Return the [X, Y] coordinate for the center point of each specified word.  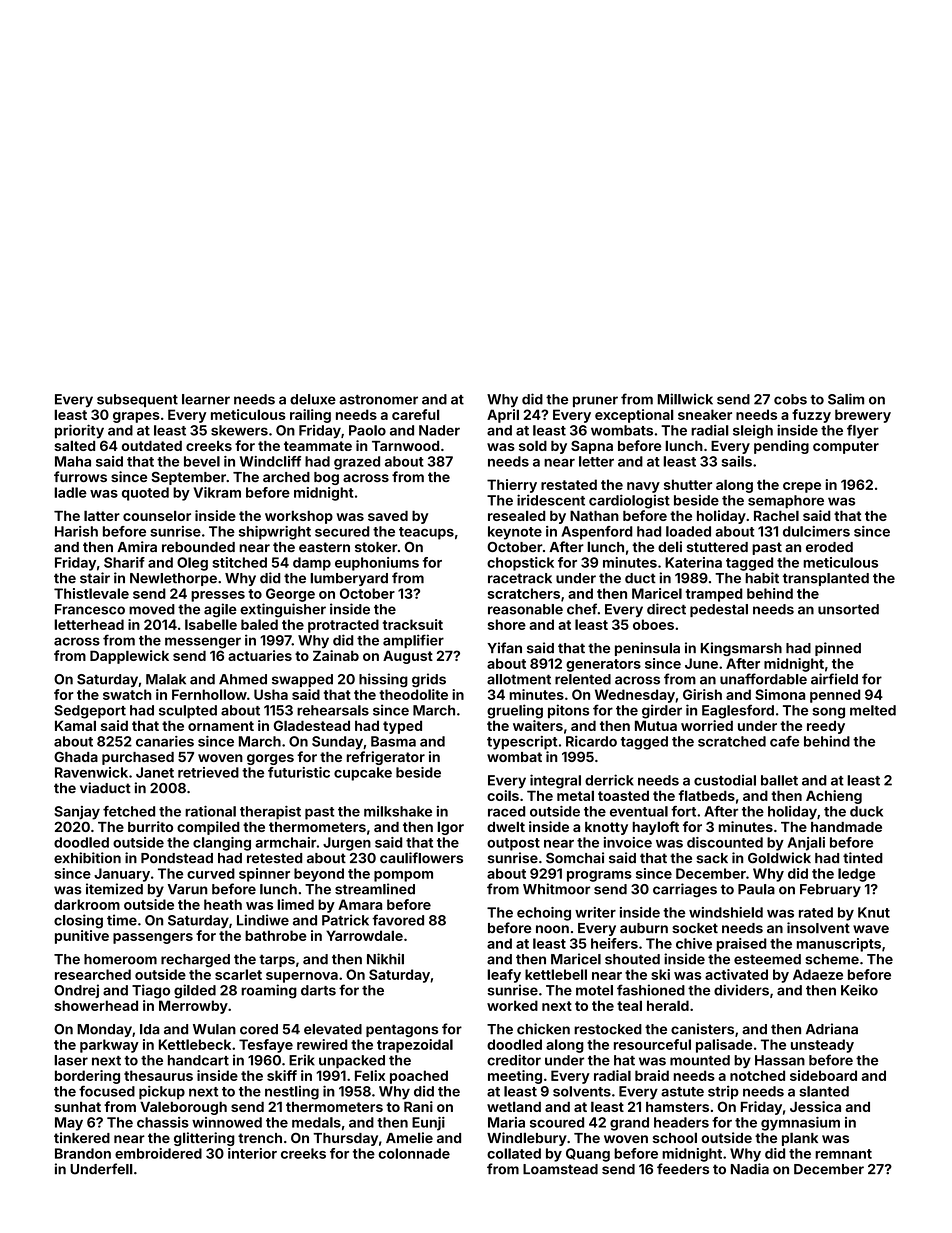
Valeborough [183, 1108]
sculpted [188, 712]
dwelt [506, 826]
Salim [846, 399]
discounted [725, 842]
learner [206, 399]
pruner [595, 401]
